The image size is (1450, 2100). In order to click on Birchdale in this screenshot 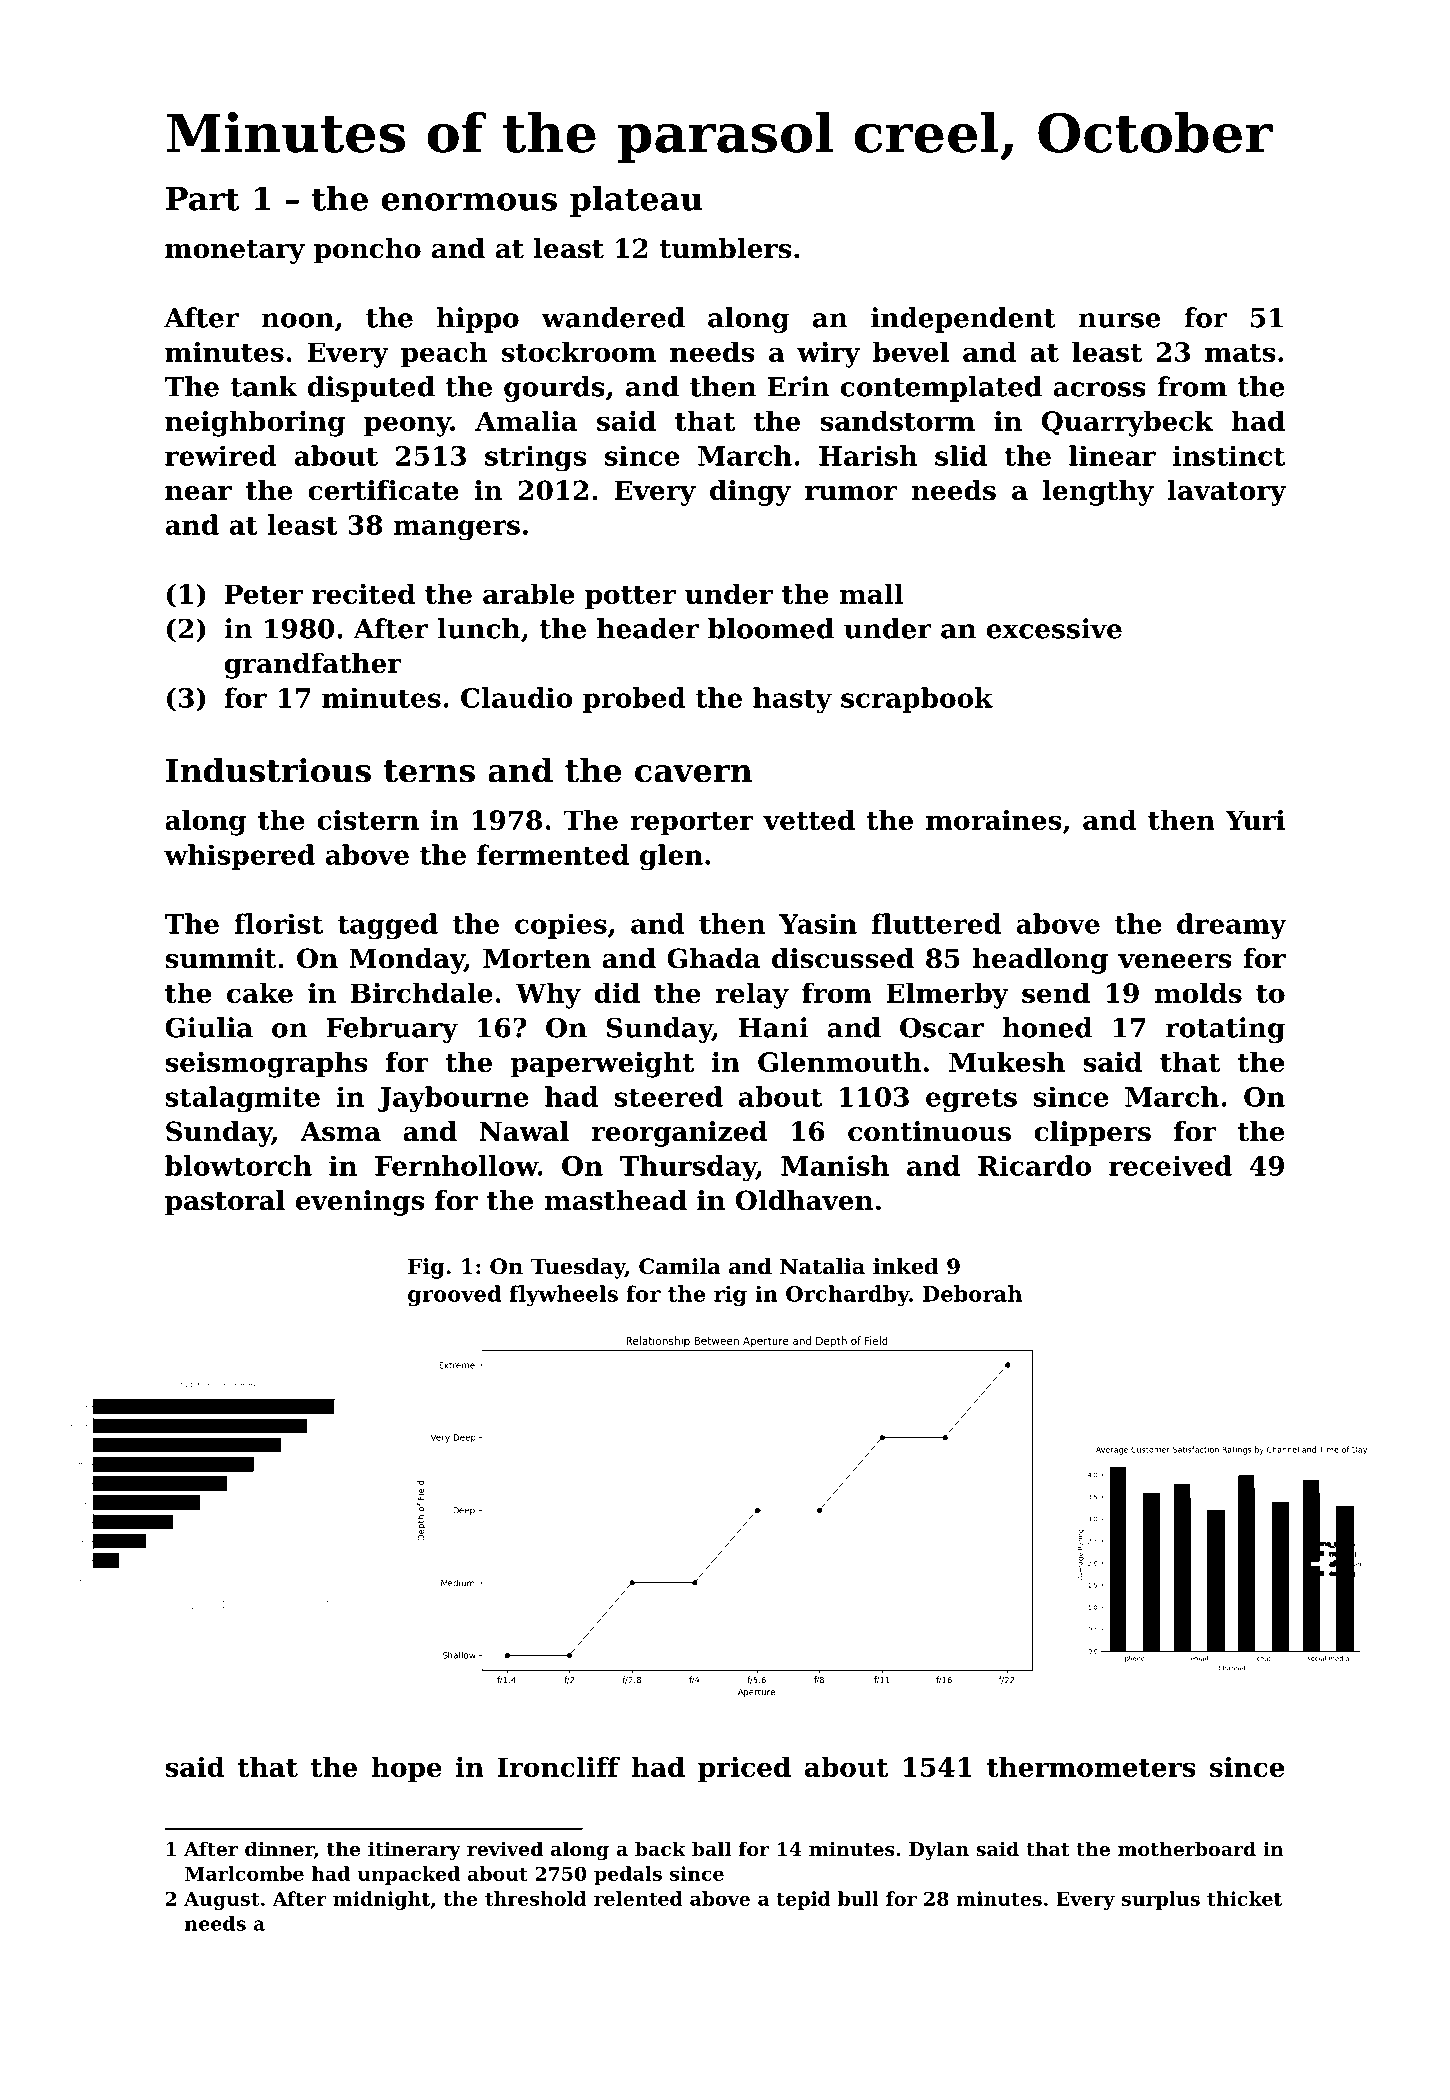, I will do `click(421, 992)`.
